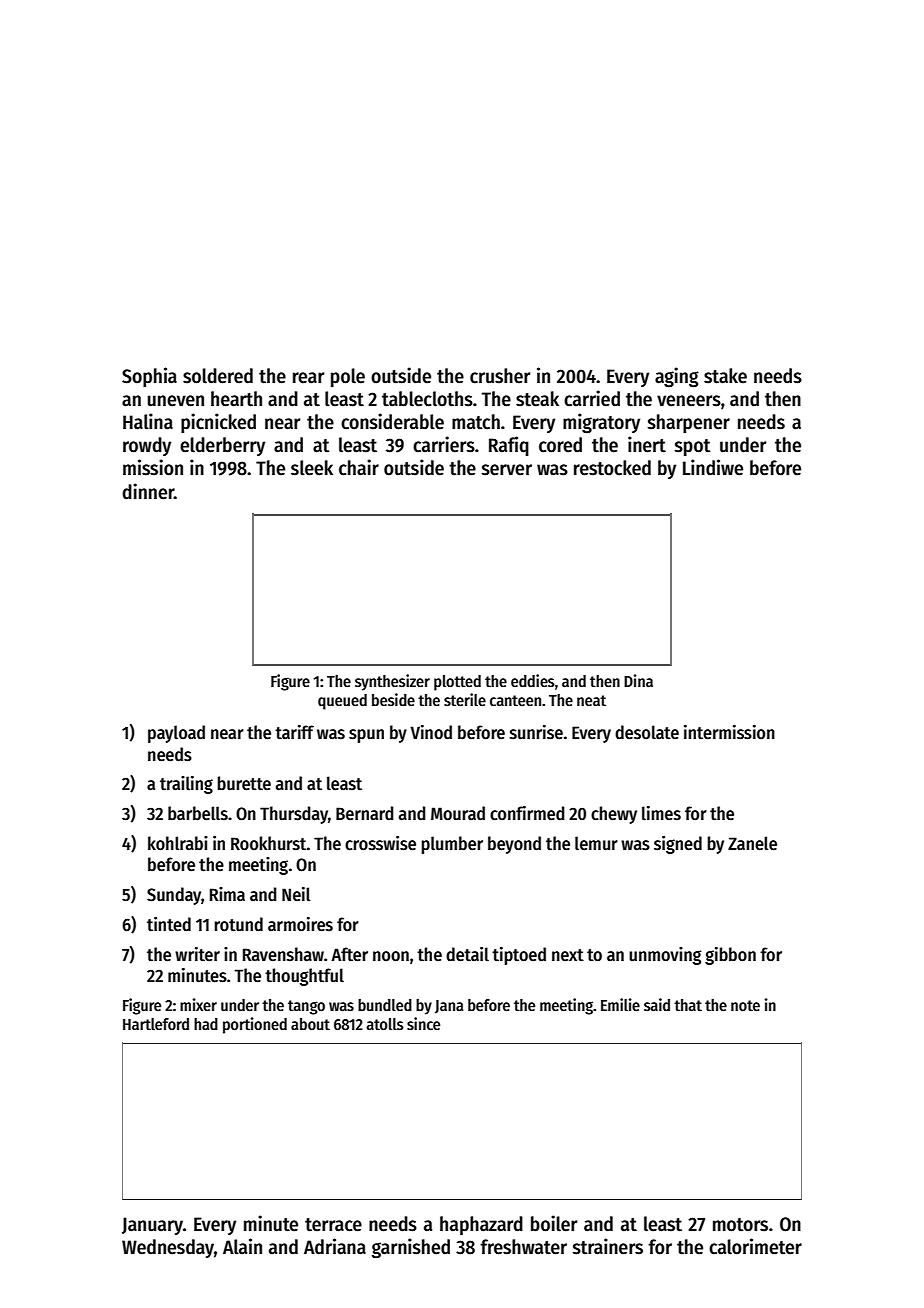 Image resolution: width=924 pixels, height=1308 pixels. I want to click on Sunday, so click(174, 896).
